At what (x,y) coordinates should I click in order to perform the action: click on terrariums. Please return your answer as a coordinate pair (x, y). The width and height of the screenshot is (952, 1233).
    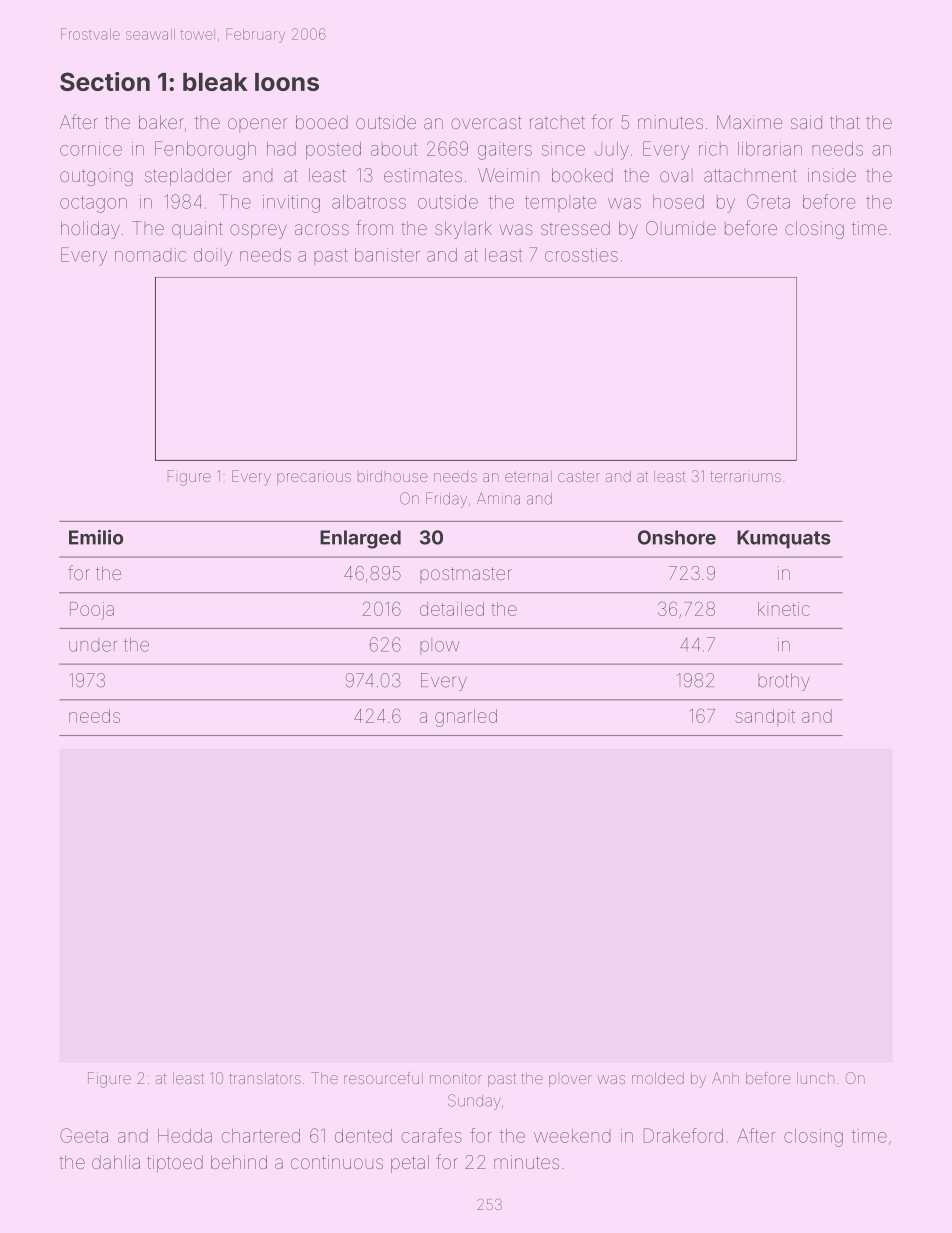
    Looking at the image, I should click on (746, 476).
